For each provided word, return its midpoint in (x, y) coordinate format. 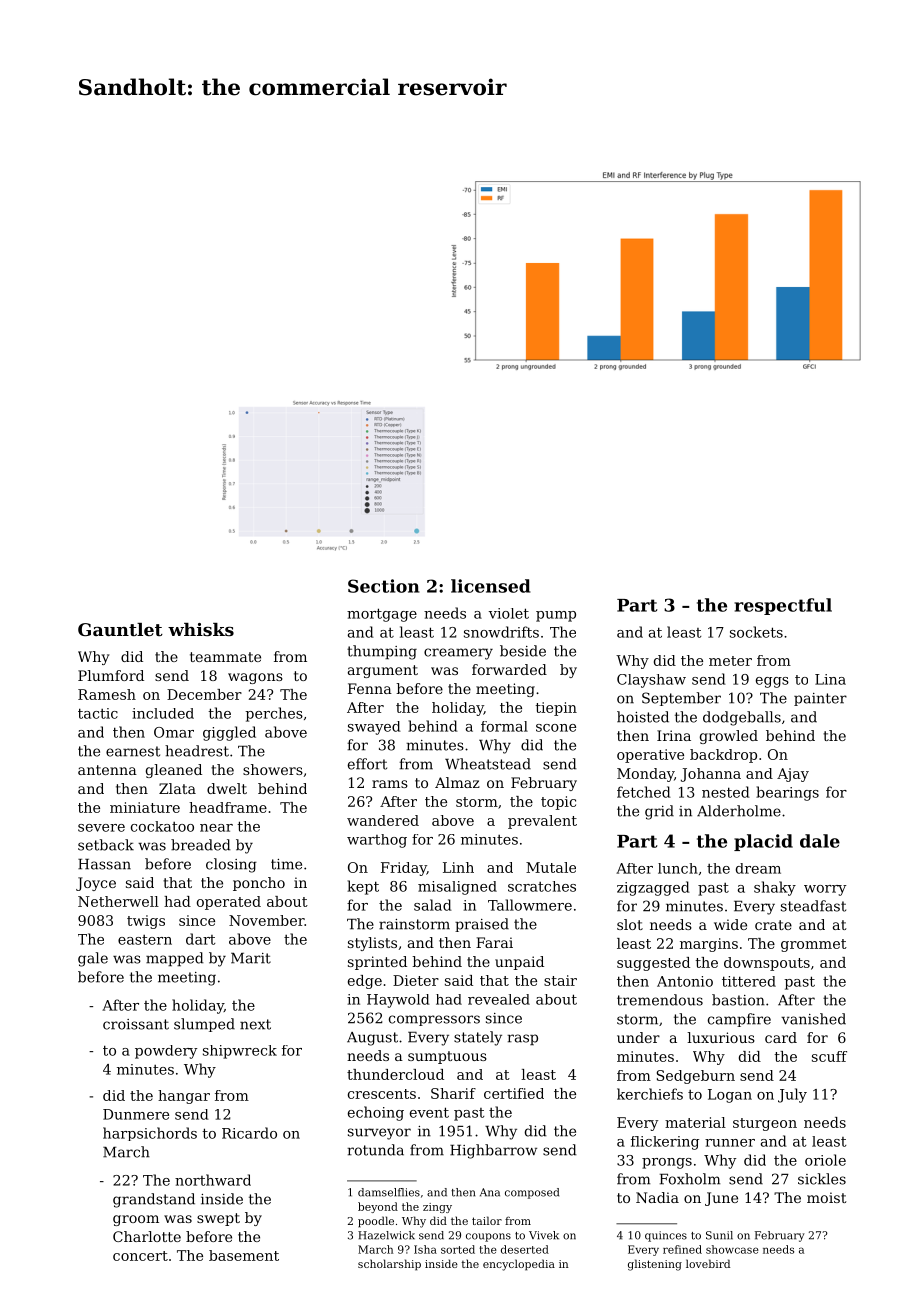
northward (213, 1180)
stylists (372, 944)
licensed (491, 586)
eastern (145, 940)
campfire (739, 1020)
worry (825, 890)
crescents (382, 1094)
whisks (201, 629)
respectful (783, 606)
